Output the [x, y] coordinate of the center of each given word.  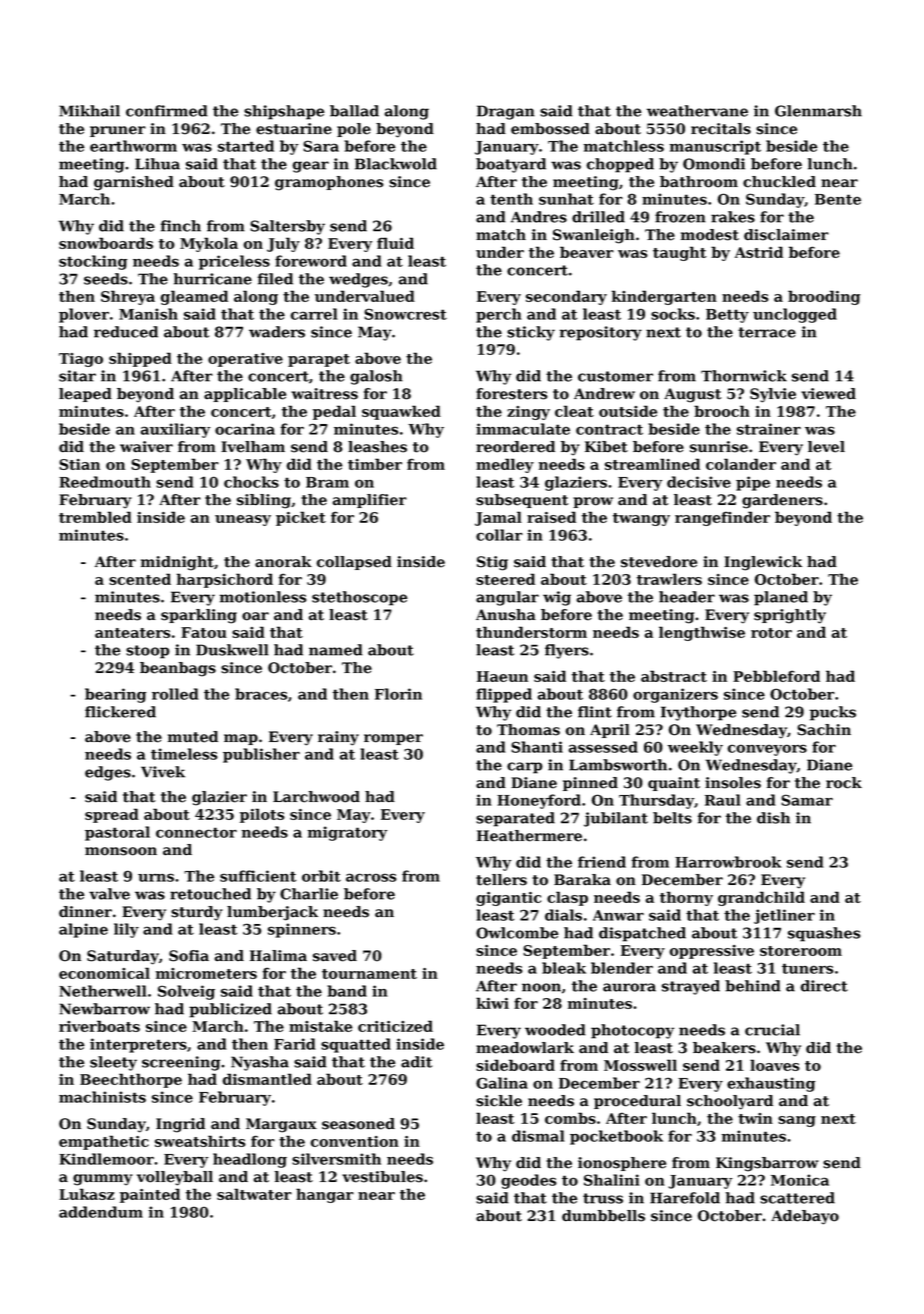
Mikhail [89, 111]
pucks [833, 713]
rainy [338, 738]
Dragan [506, 112]
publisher [261, 755]
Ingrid [180, 1125]
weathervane [697, 111]
